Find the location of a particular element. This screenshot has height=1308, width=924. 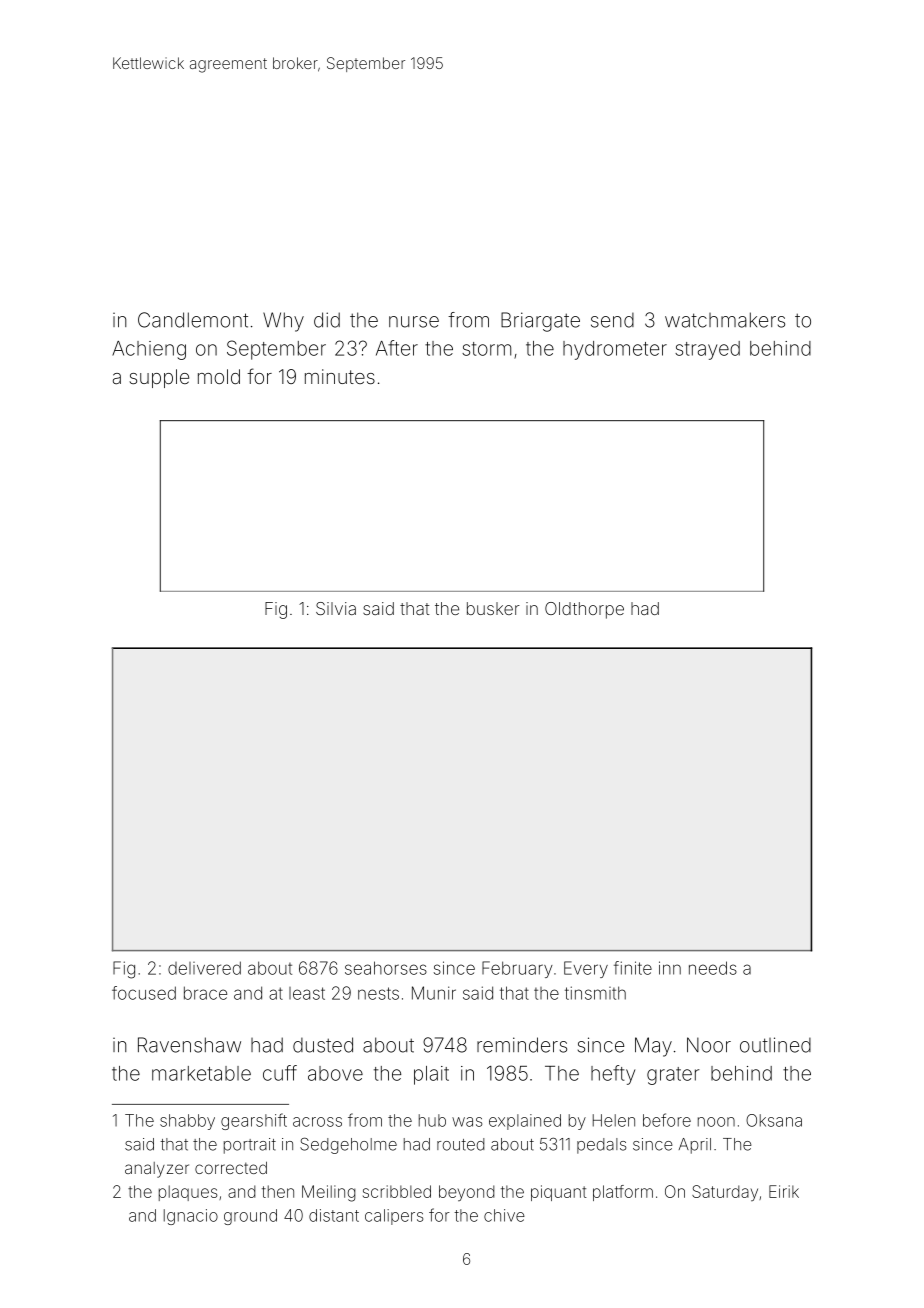

plait is located at coordinates (431, 1075).
